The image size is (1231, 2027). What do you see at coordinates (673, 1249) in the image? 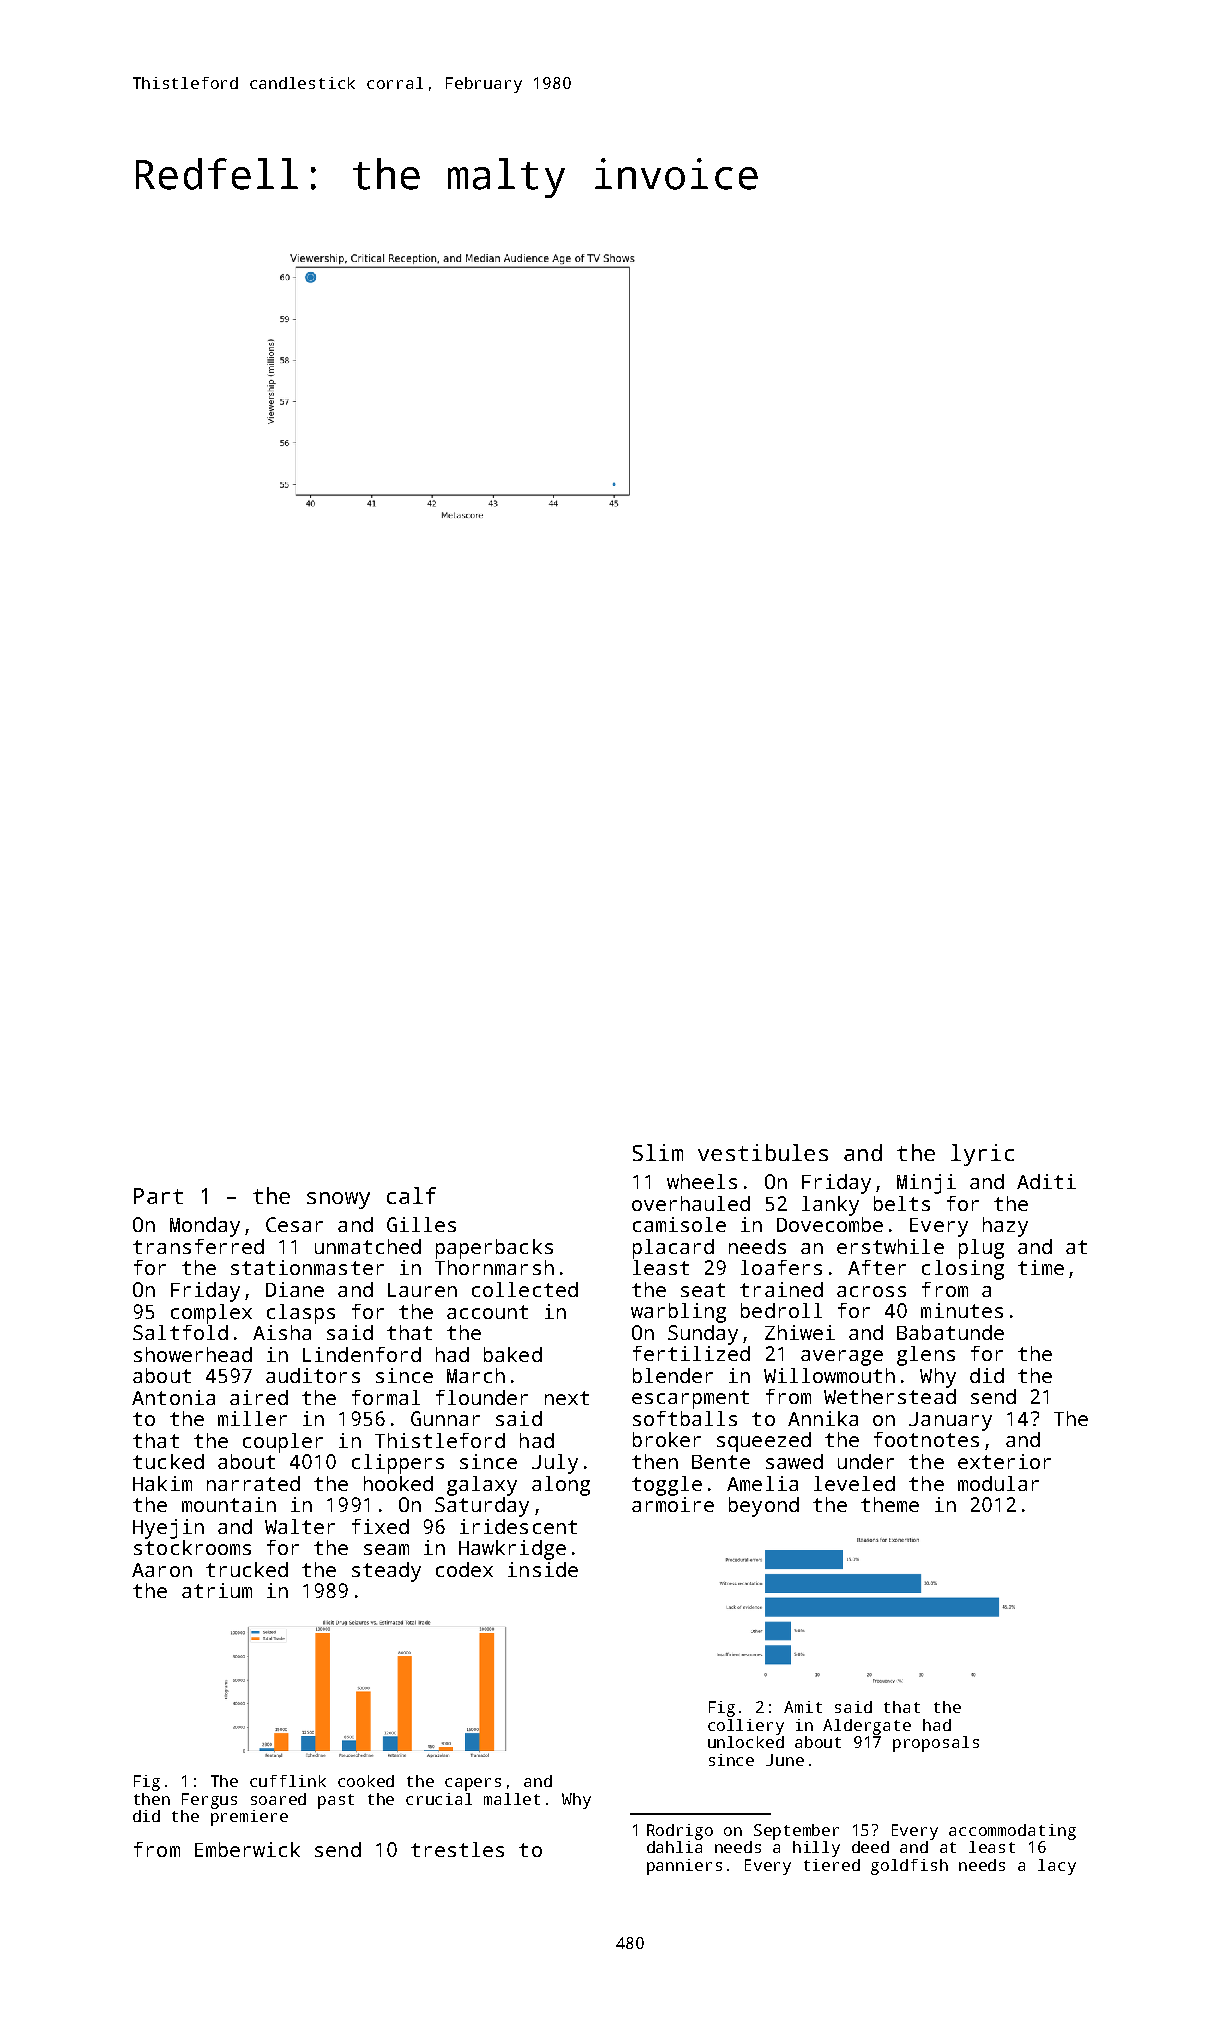
I see `placard` at bounding box center [673, 1249].
